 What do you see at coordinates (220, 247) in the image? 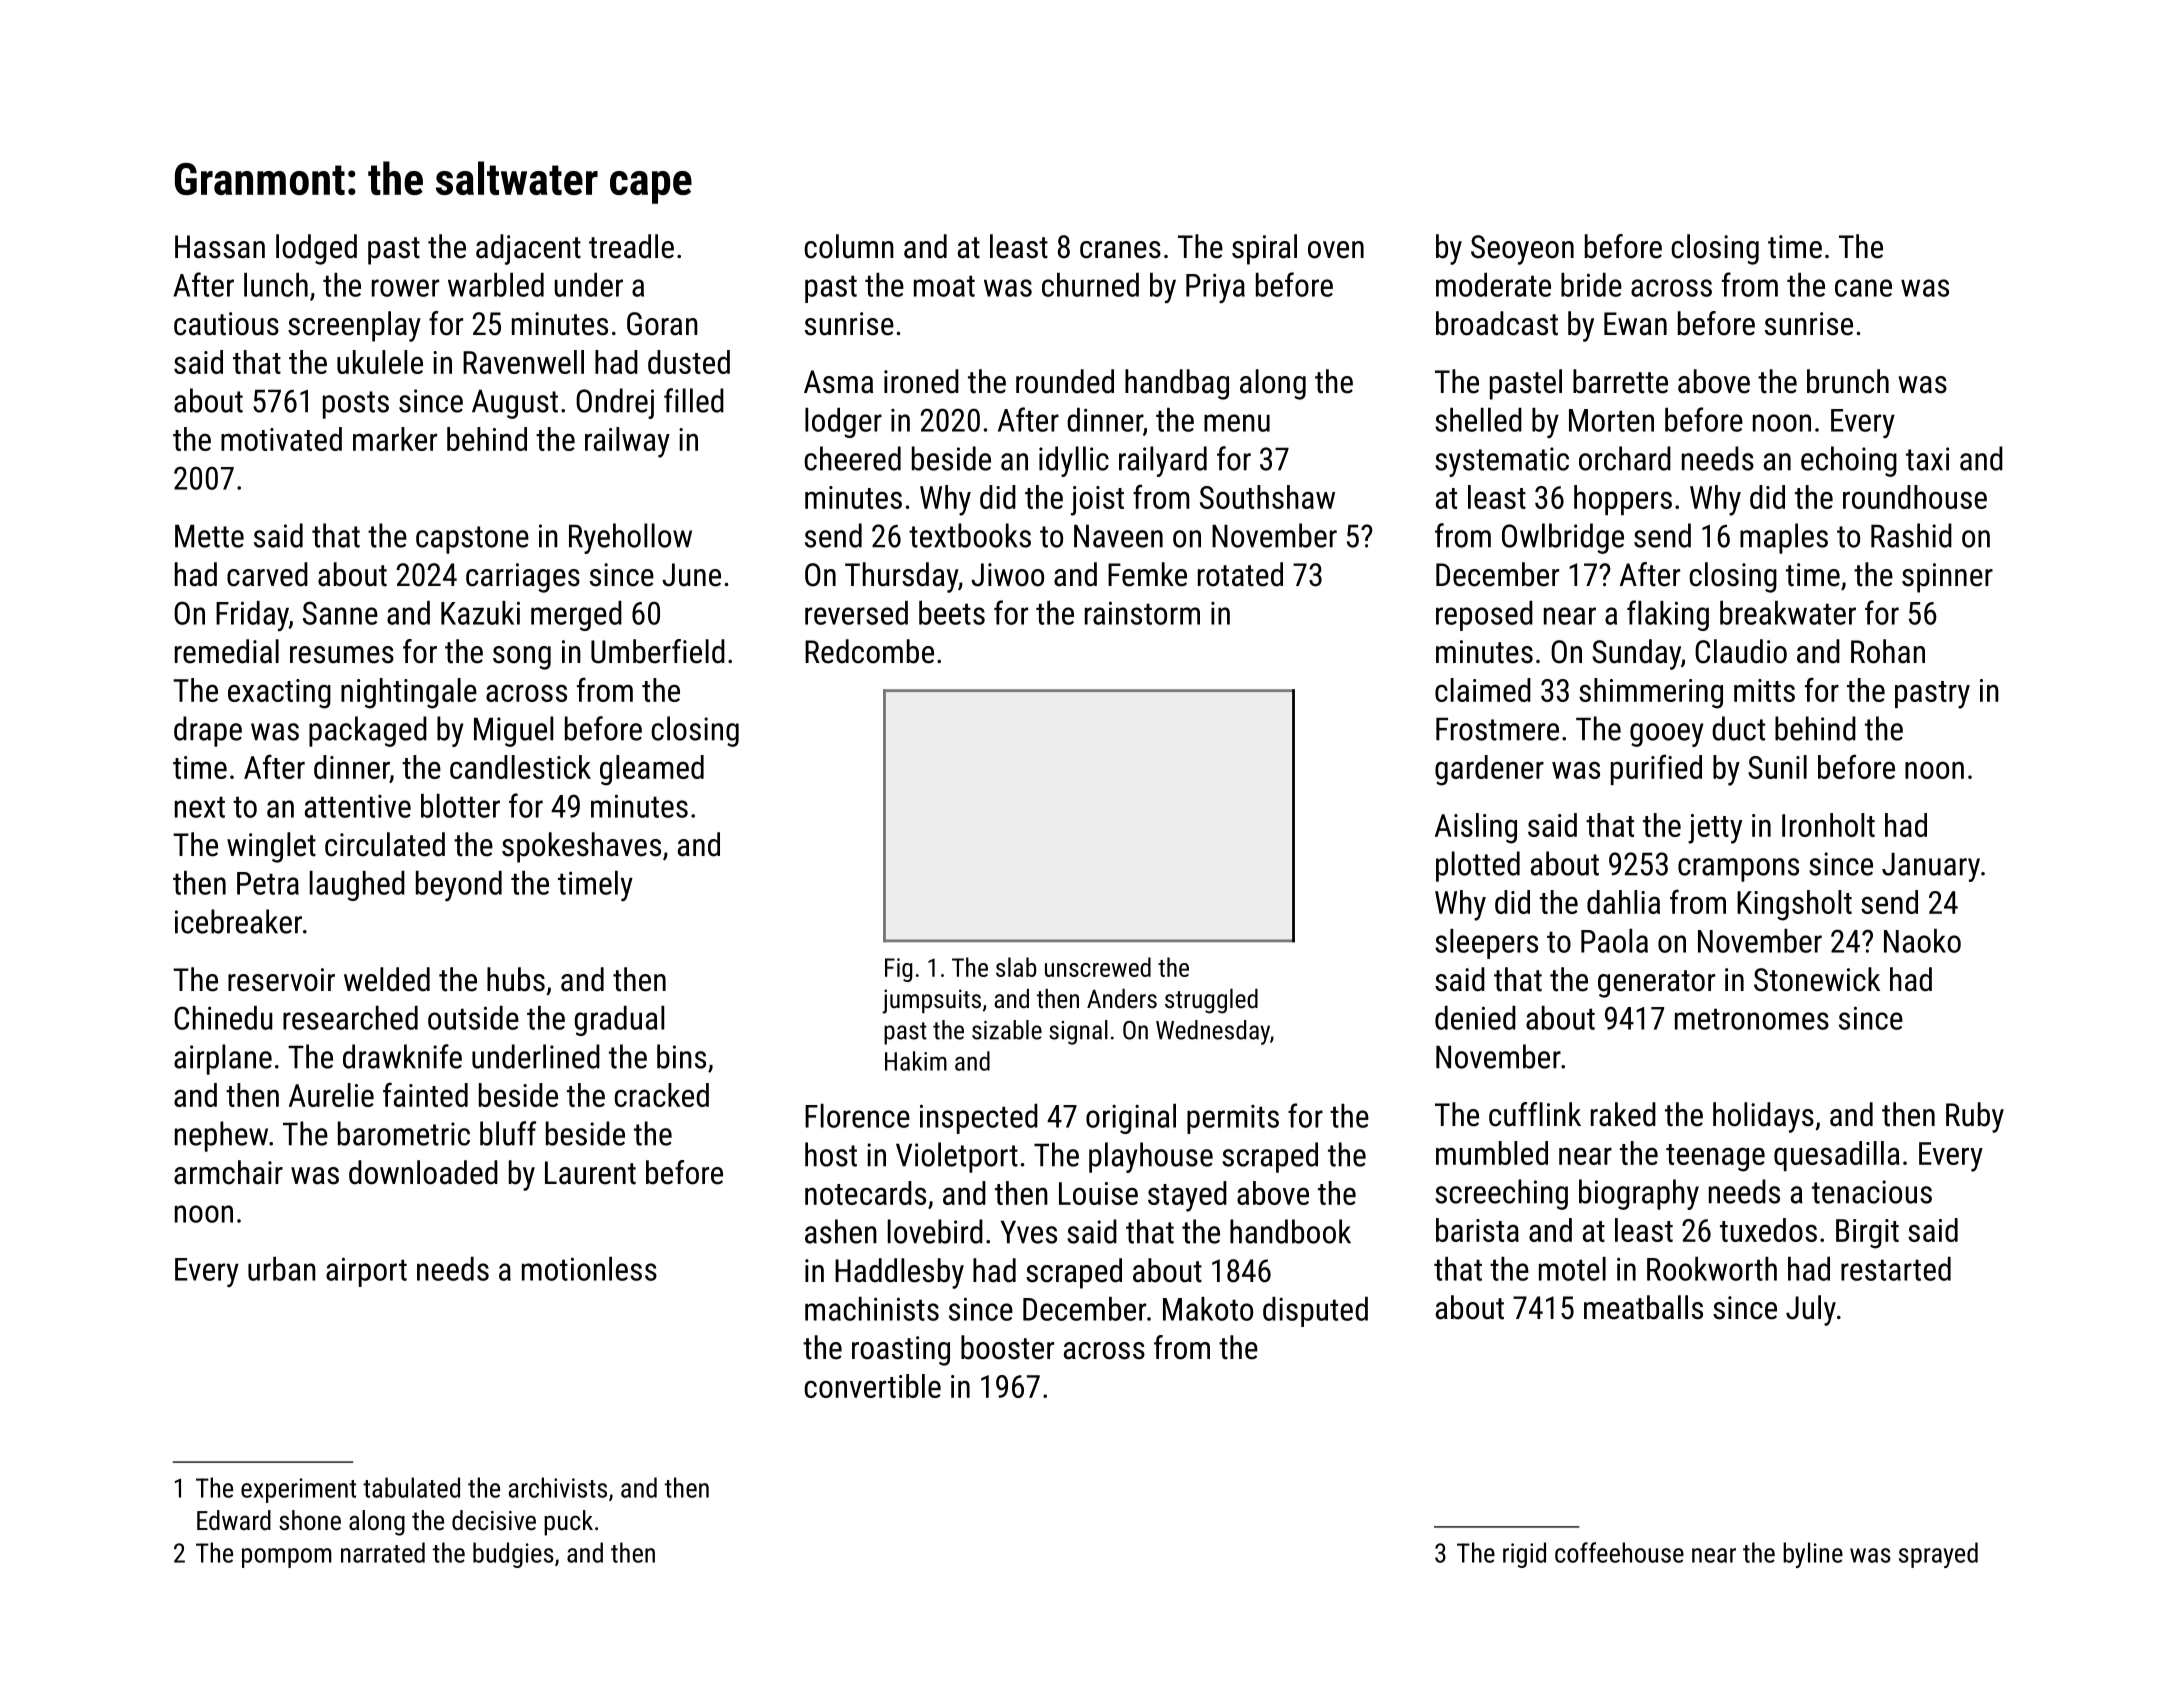
I see `Hassan` at bounding box center [220, 247].
